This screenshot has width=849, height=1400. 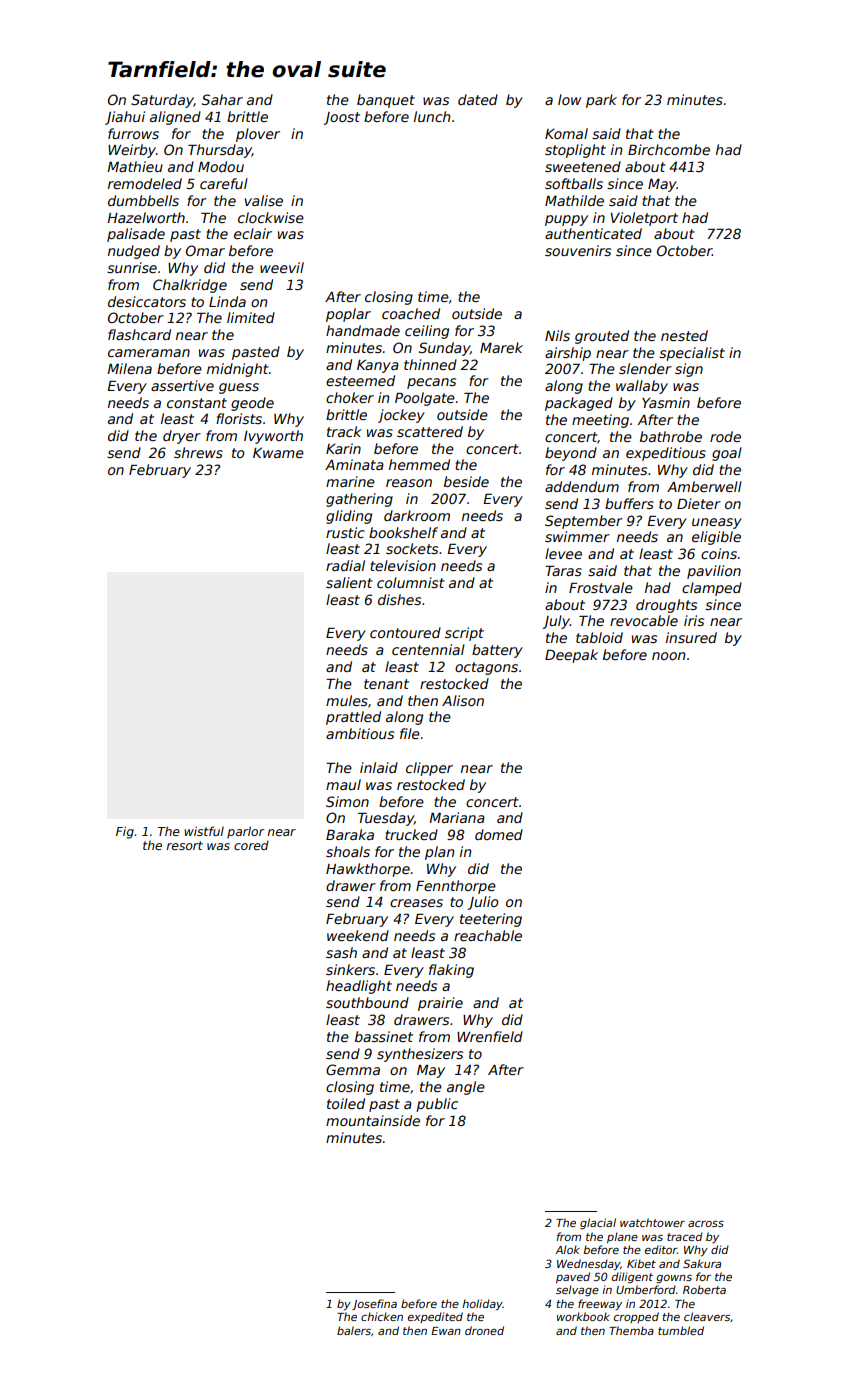 What do you see at coordinates (411, 313) in the screenshot?
I see `coached` at bounding box center [411, 313].
